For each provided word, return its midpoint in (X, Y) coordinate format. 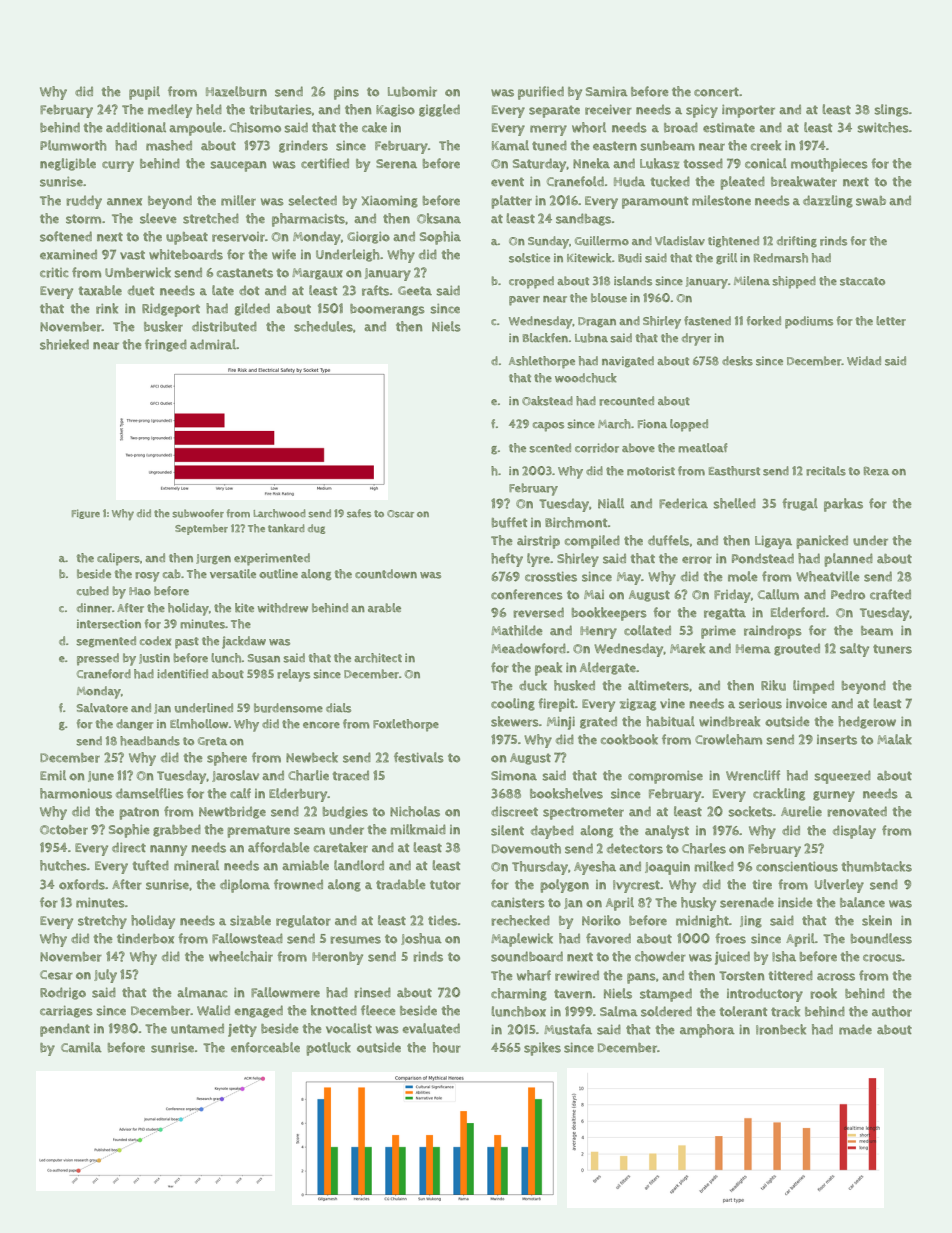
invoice (806, 703)
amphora (707, 1031)
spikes (542, 1049)
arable (384, 608)
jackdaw (244, 642)
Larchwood (279, 513)
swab (871, 201)
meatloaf (703, 448)
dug (316, 529)
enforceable (265, 1047)
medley (170, 111)
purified (541, 93)
